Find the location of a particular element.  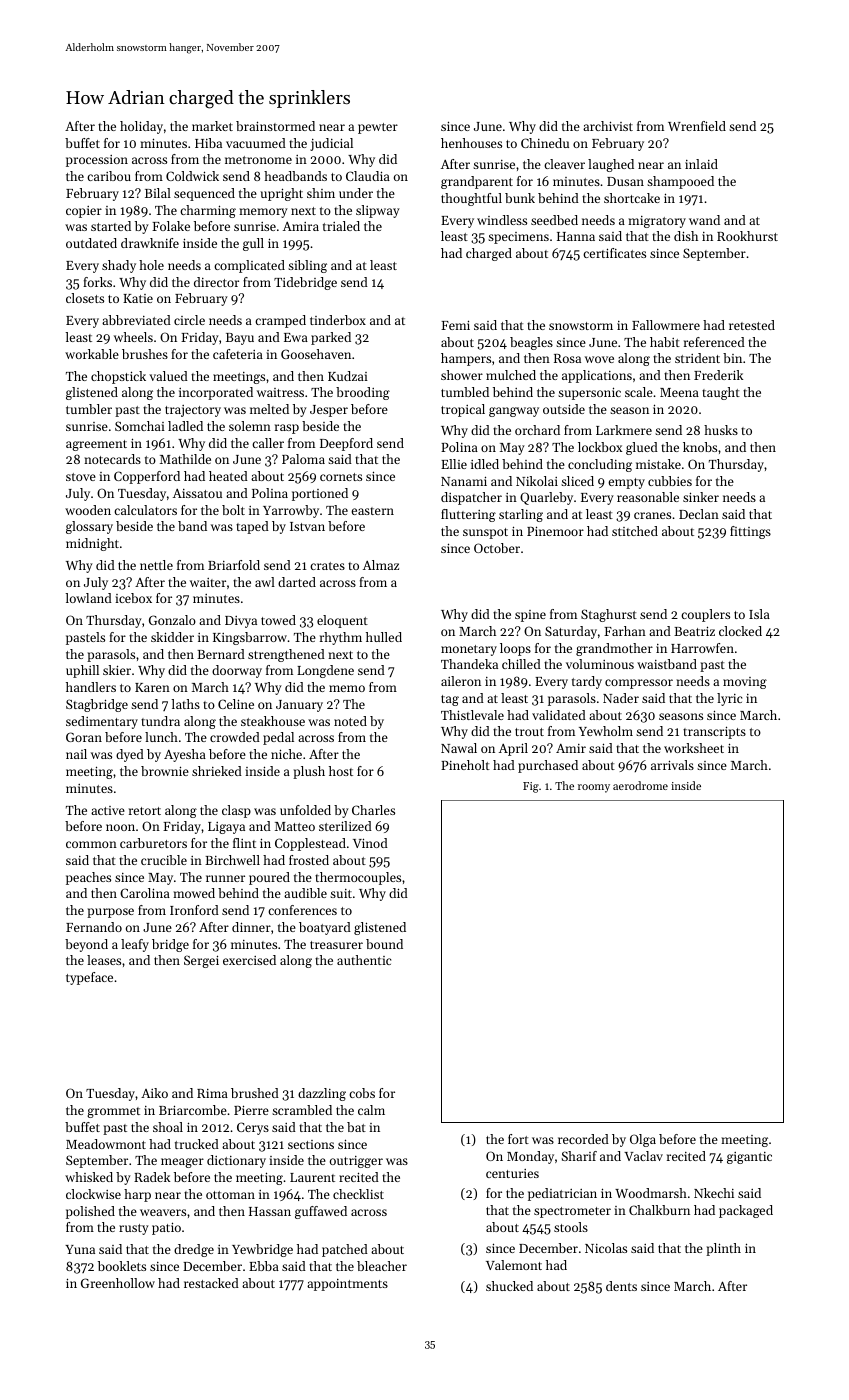

host is located at coordinates (341, 771).
